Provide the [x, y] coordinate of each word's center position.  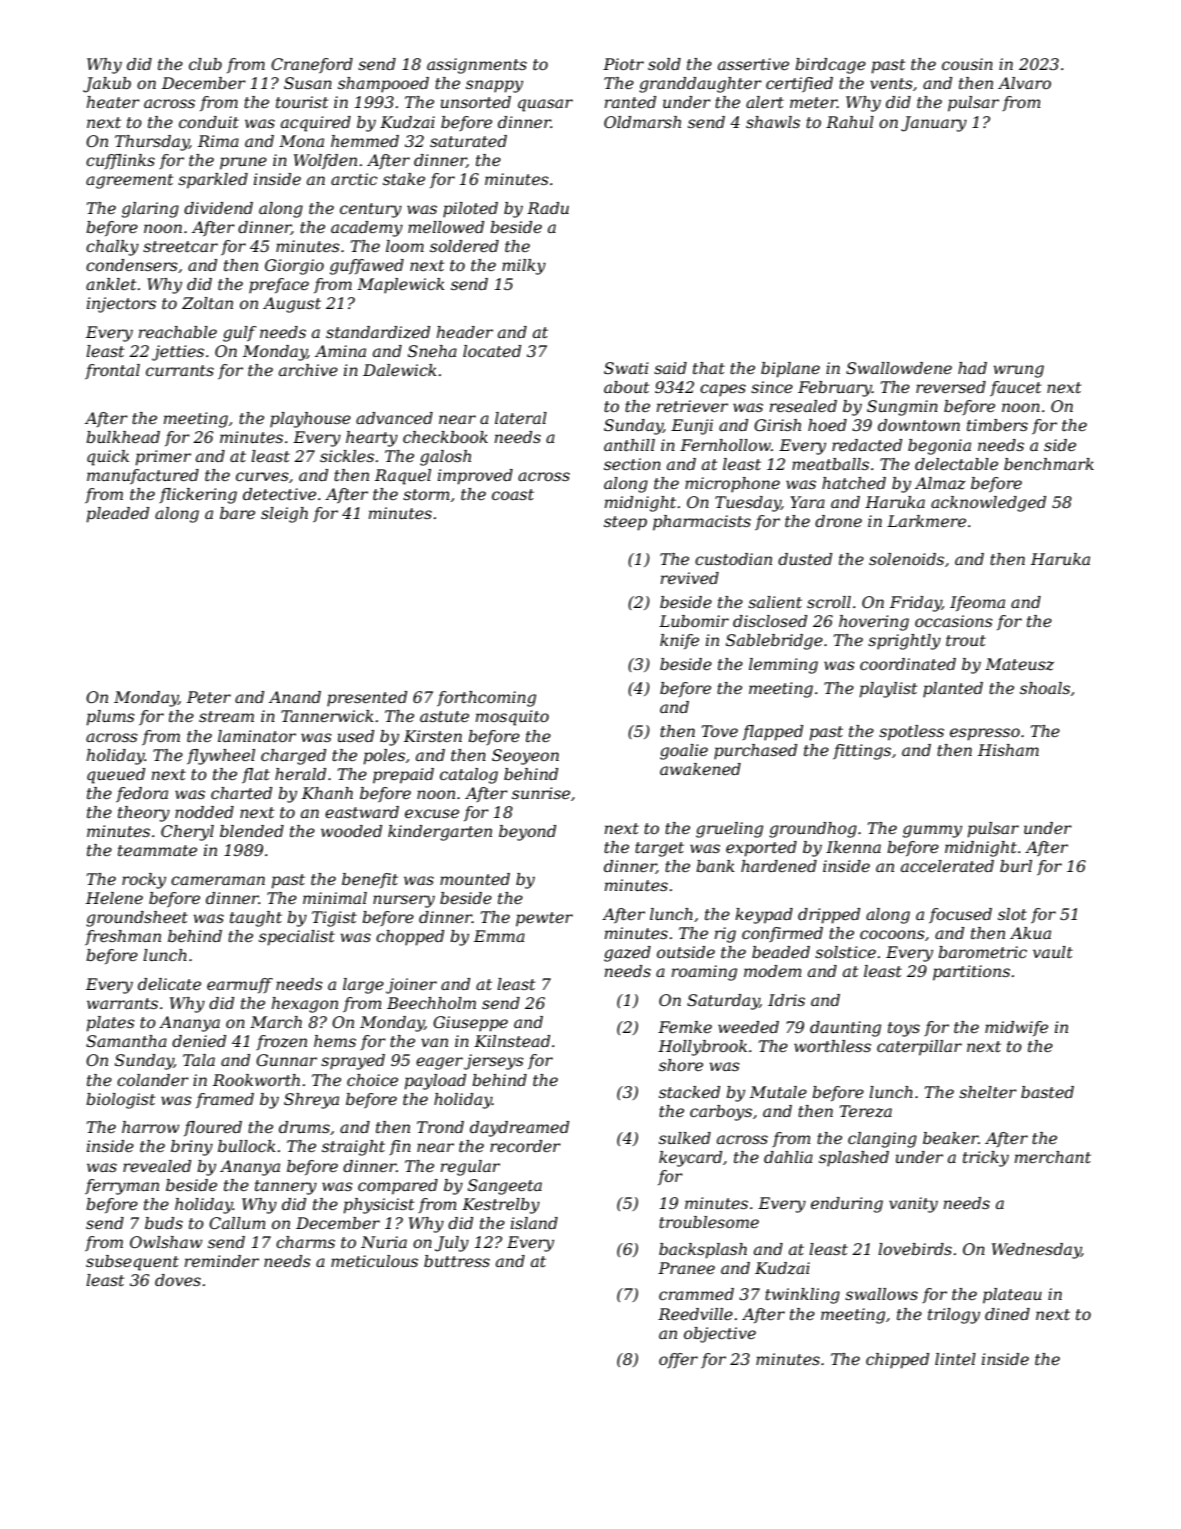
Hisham [1008, 750]
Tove [720, 731]
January [934, 124]
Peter [209, 697]
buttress [457, 1261]
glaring [150, 210]
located [492, 351]
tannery [286, 1187]
